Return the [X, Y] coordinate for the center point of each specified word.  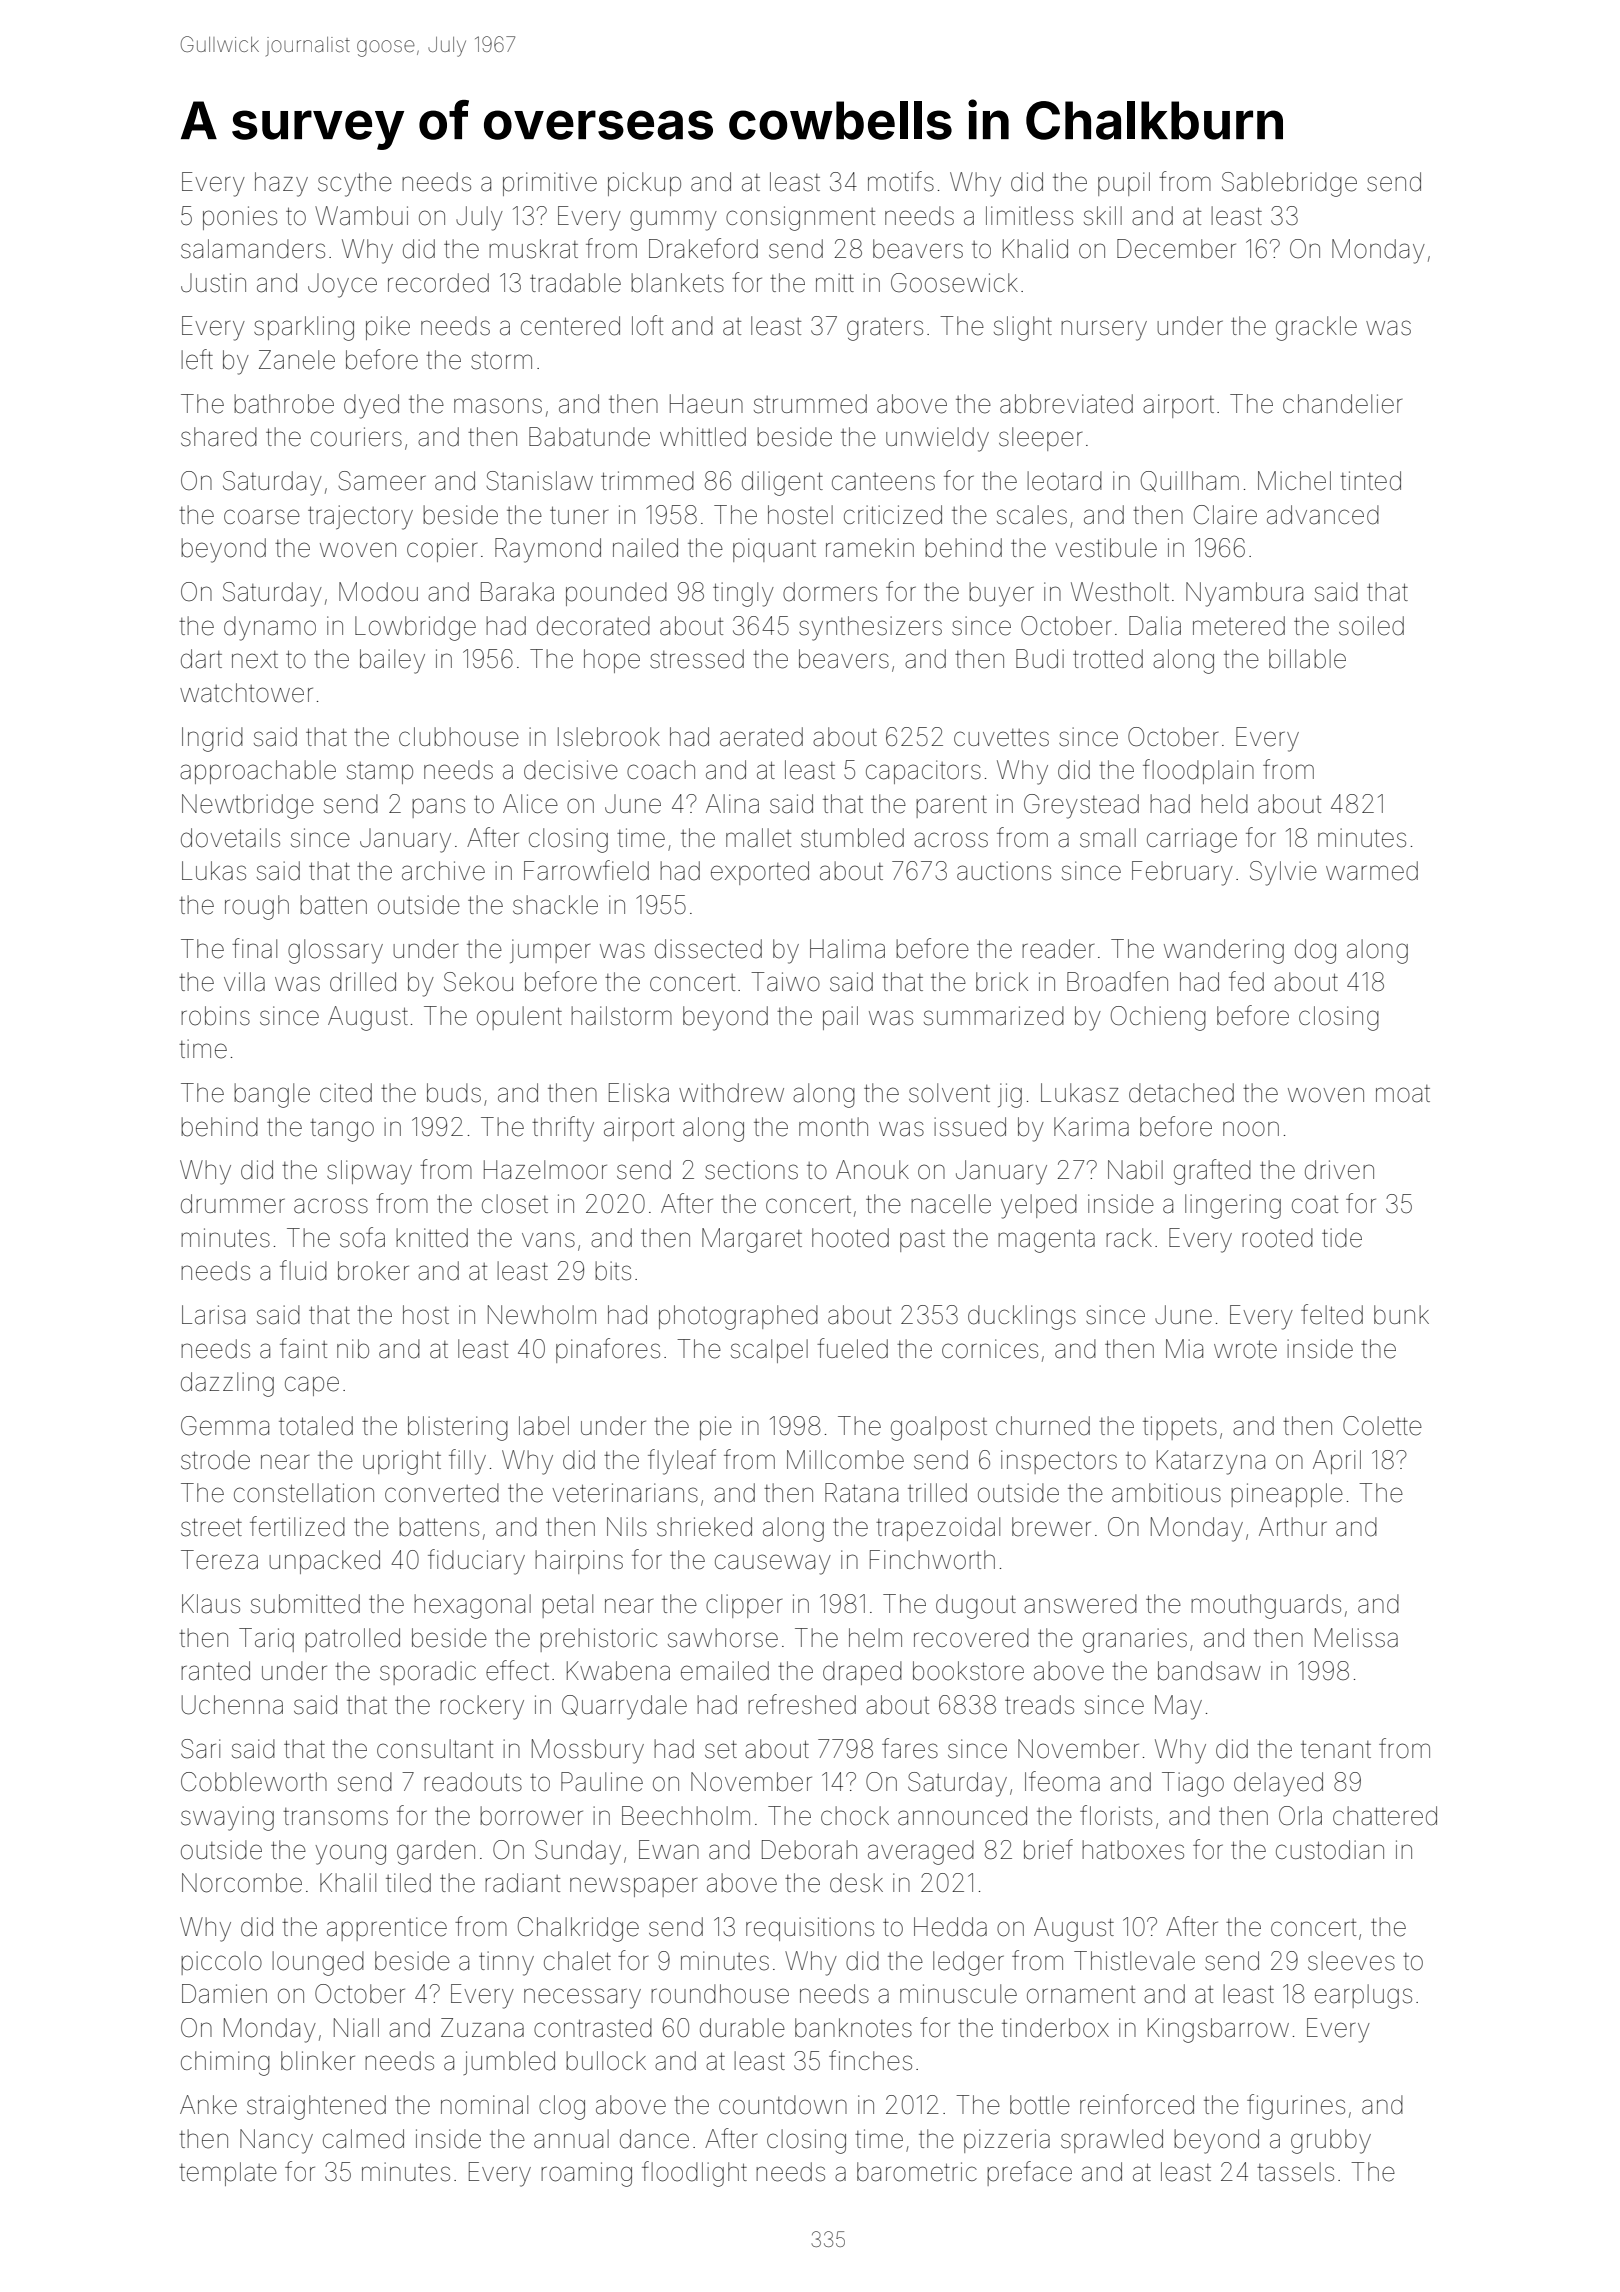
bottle [1040, 2105]
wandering [1224, 951]
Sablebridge [1289, 184]
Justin [213, 283]
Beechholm [686, 1816]
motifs [901, 181]
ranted [215, 1671]
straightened [316, 2107]
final [254, 948]
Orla [1300, 1816]
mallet [758, 838]
